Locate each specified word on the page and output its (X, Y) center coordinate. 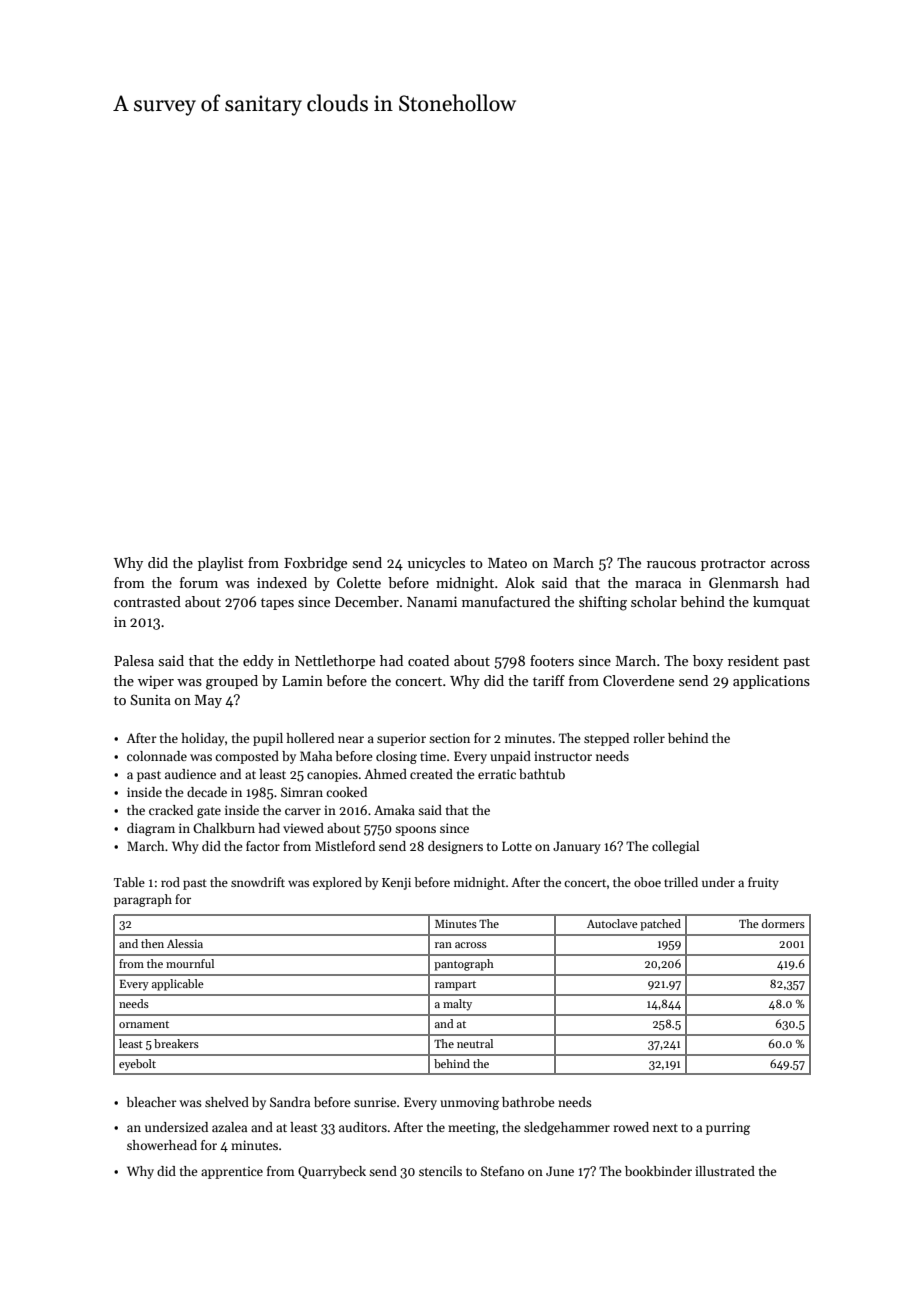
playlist (221, 564)
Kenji (396, 884)
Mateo (507, 563)
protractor (733, 565)
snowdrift (258, 882)
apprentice (232, 1172)
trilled (681, 882)
